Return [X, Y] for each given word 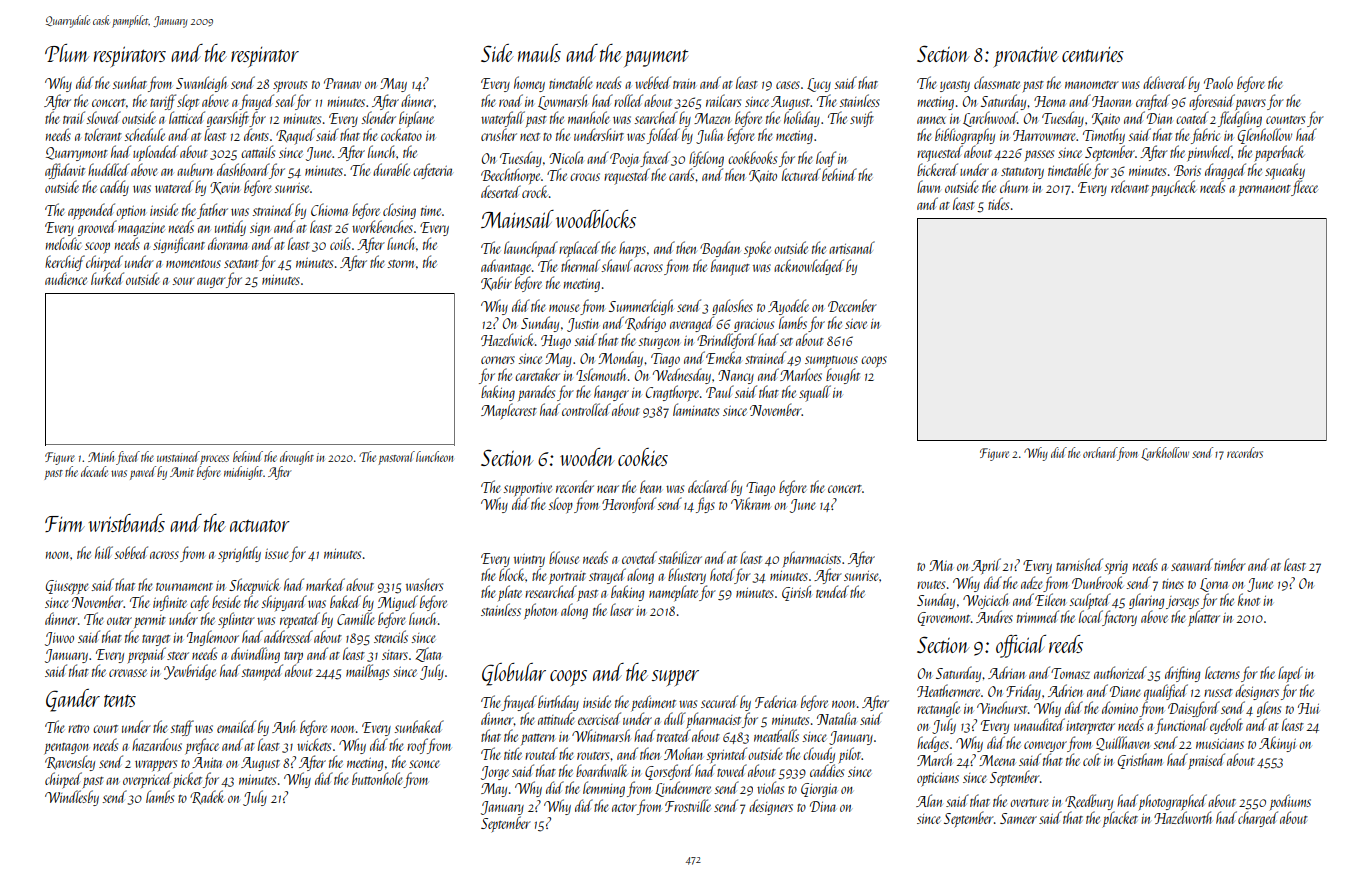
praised [1206, 761]
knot [1249, 599]
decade [94, 471]
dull [675, 718]
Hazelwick [507, 339]
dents [256, 134]
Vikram [750, 503]
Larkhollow [1165, 454]
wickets [314, 744]
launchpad [531, 249]
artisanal [852, 247]
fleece [1304, 188]
